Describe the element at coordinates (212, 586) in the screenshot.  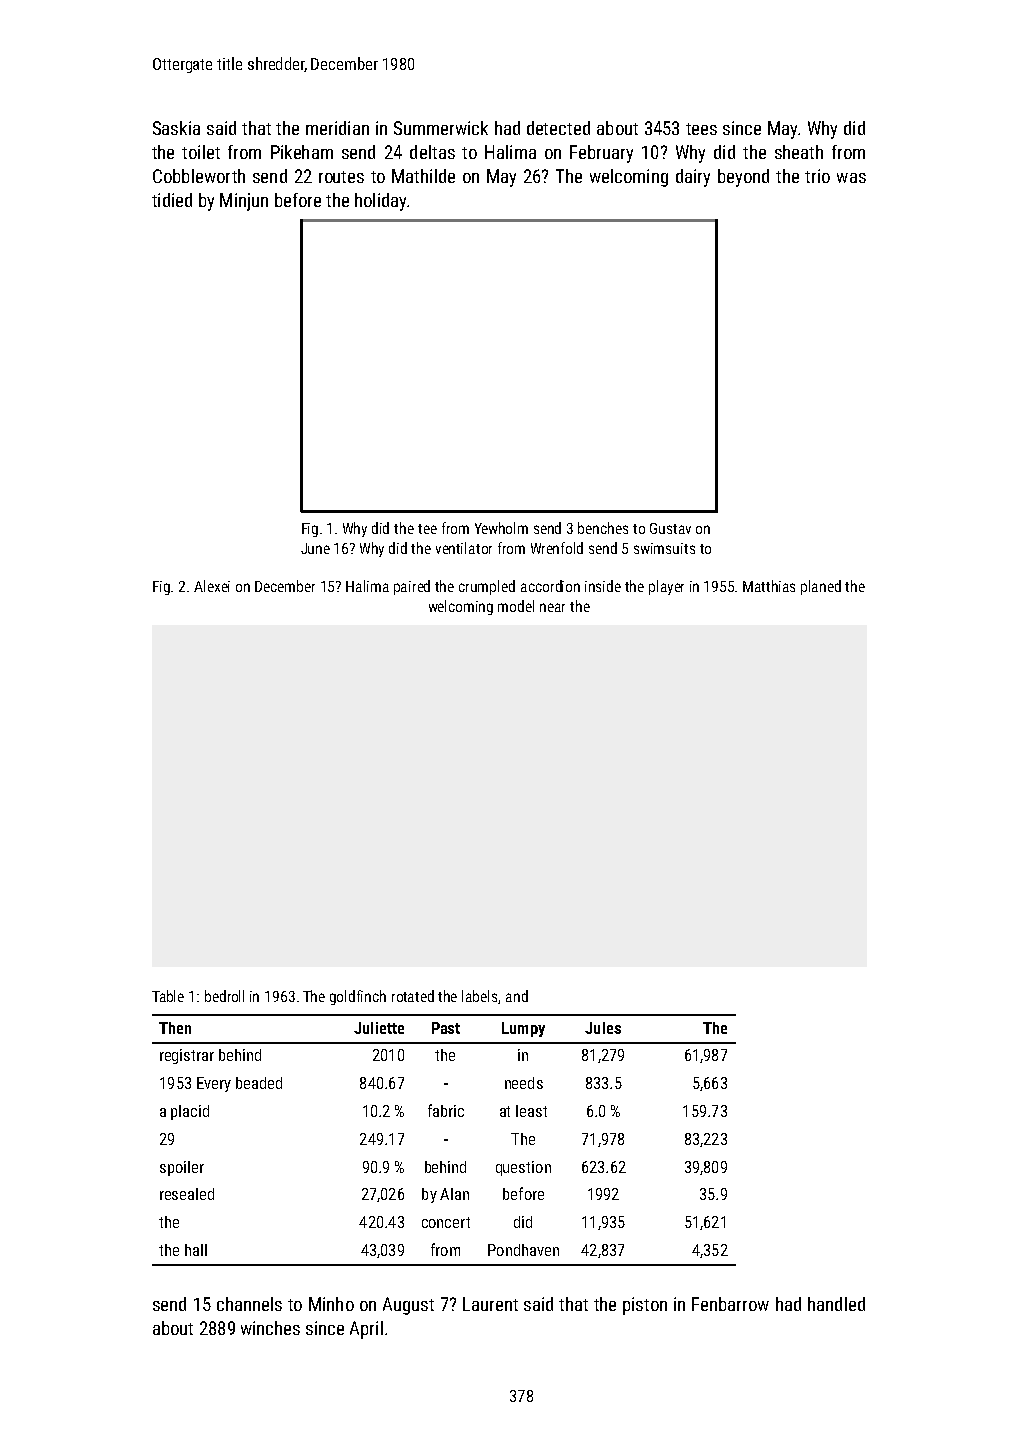
I see `Alexei` at that location.
